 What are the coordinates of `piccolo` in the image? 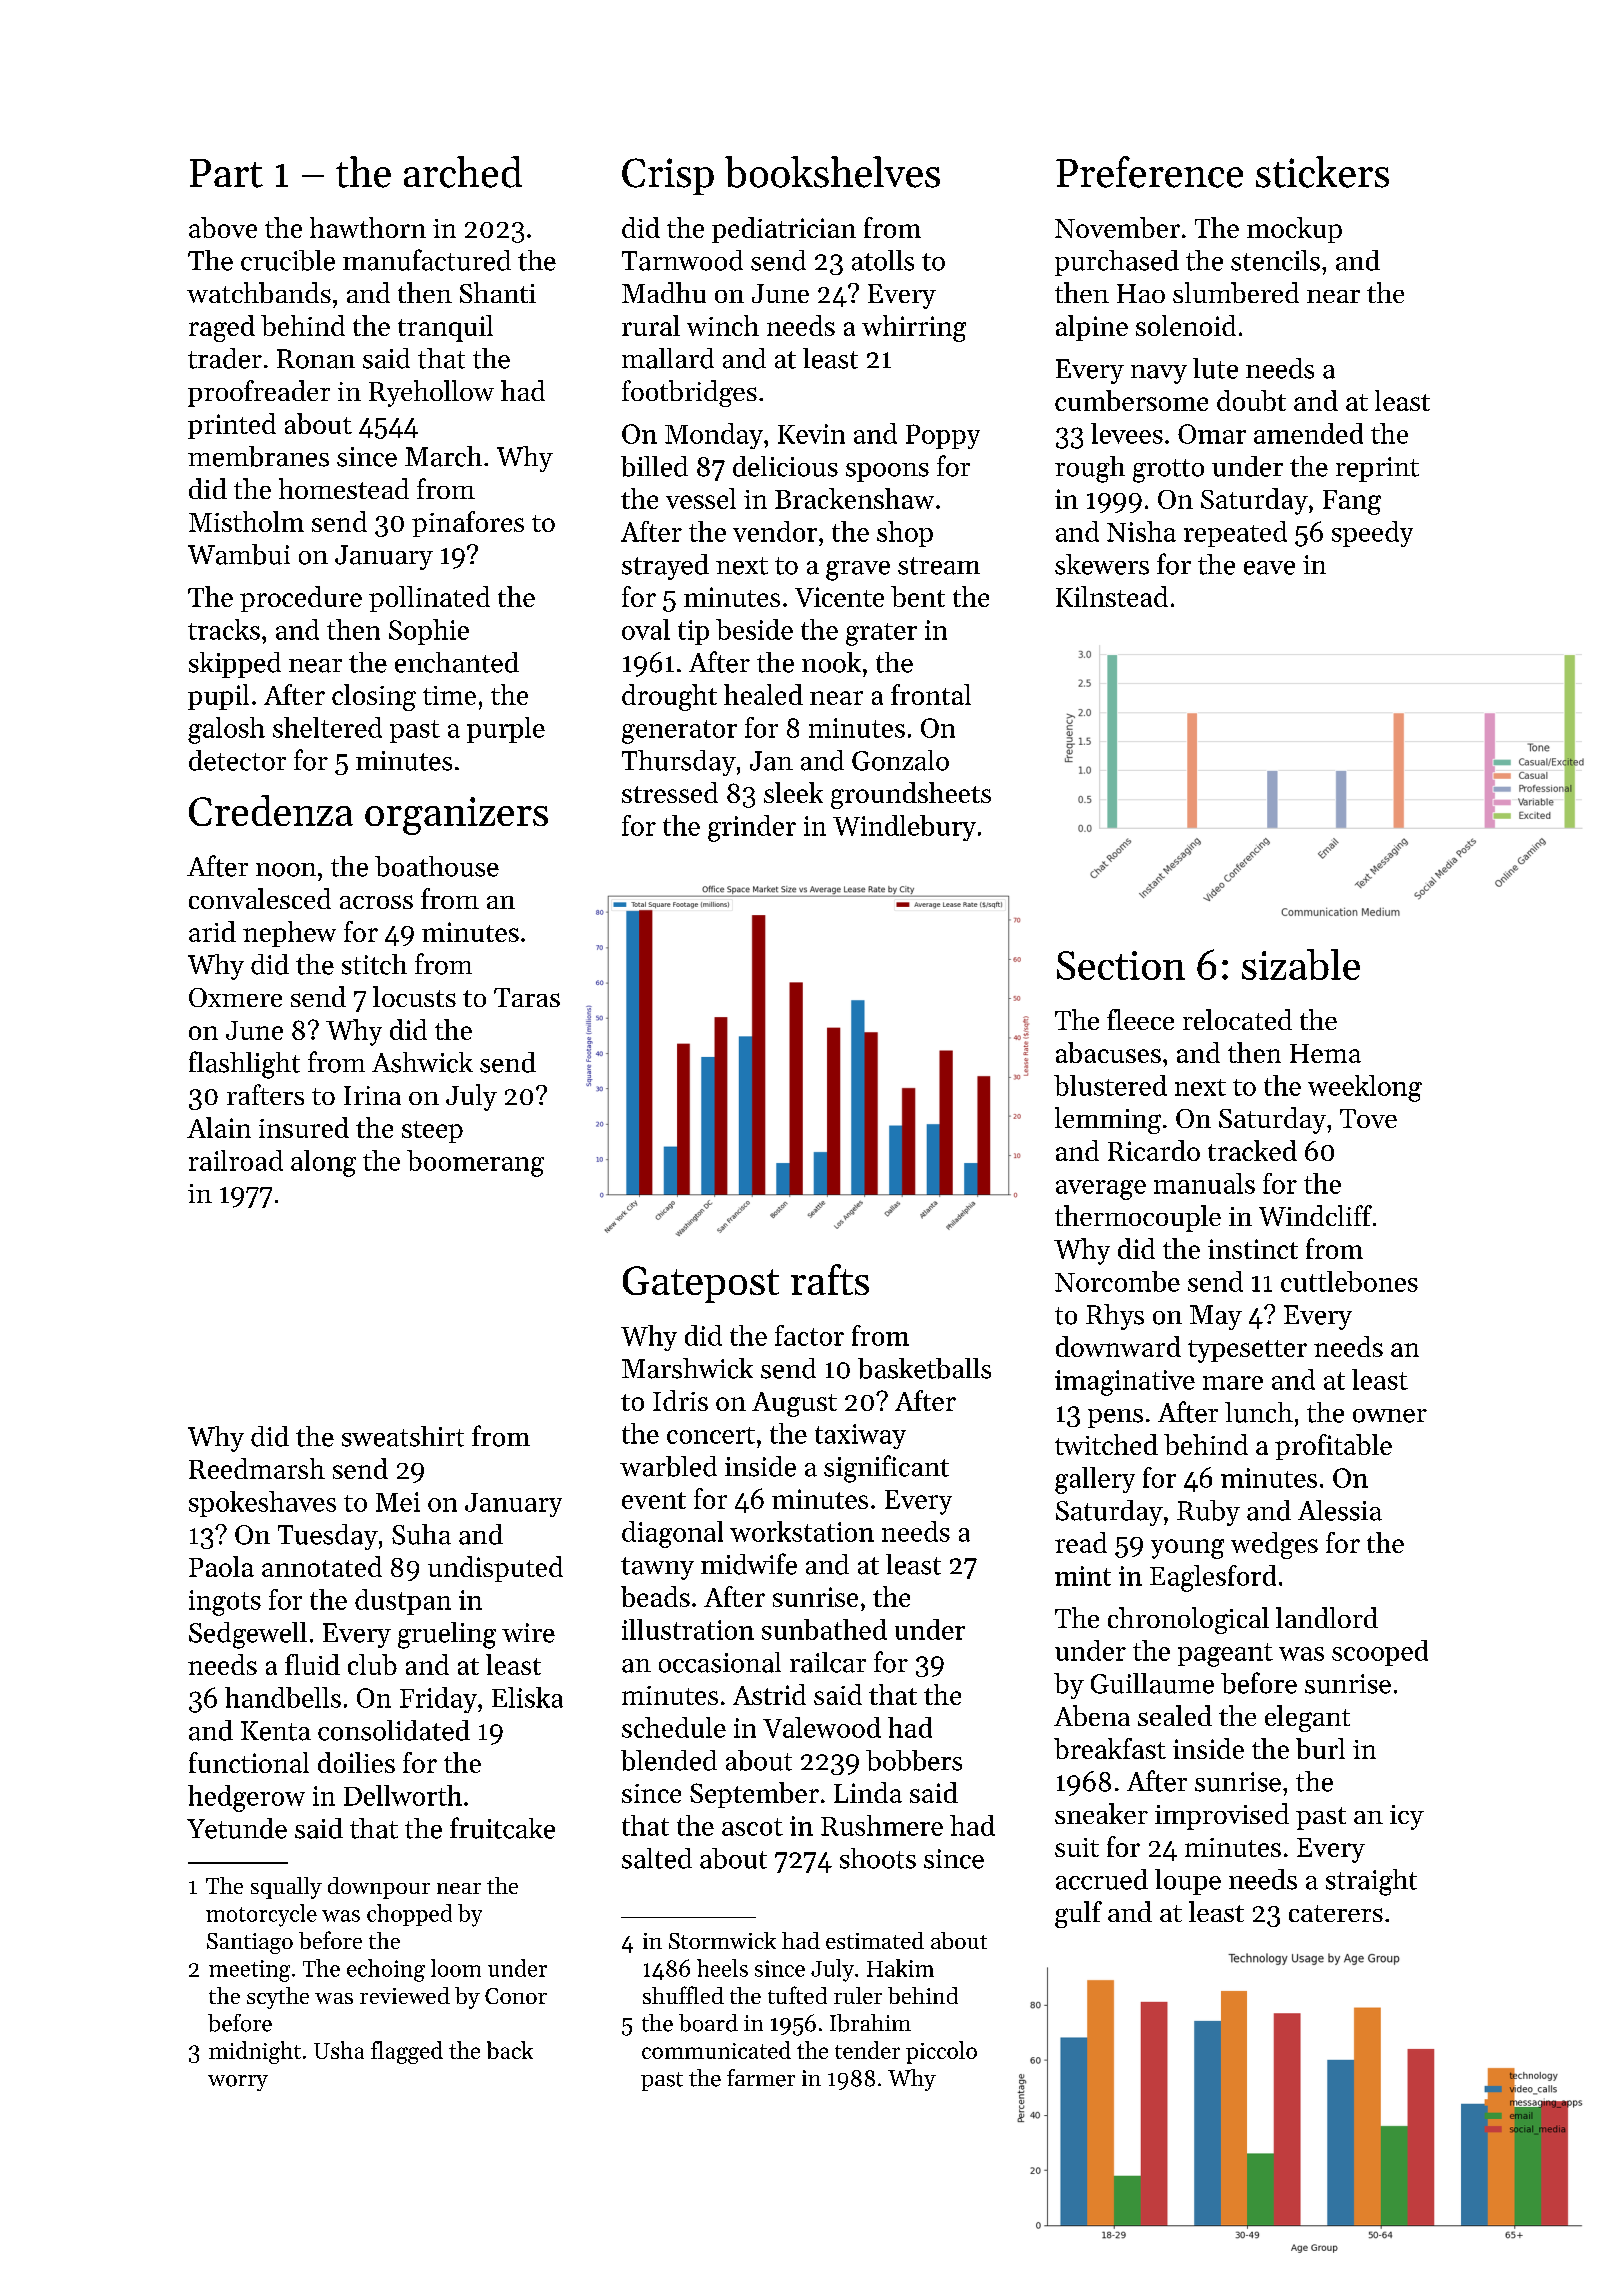 It's located at (941, 2052).
